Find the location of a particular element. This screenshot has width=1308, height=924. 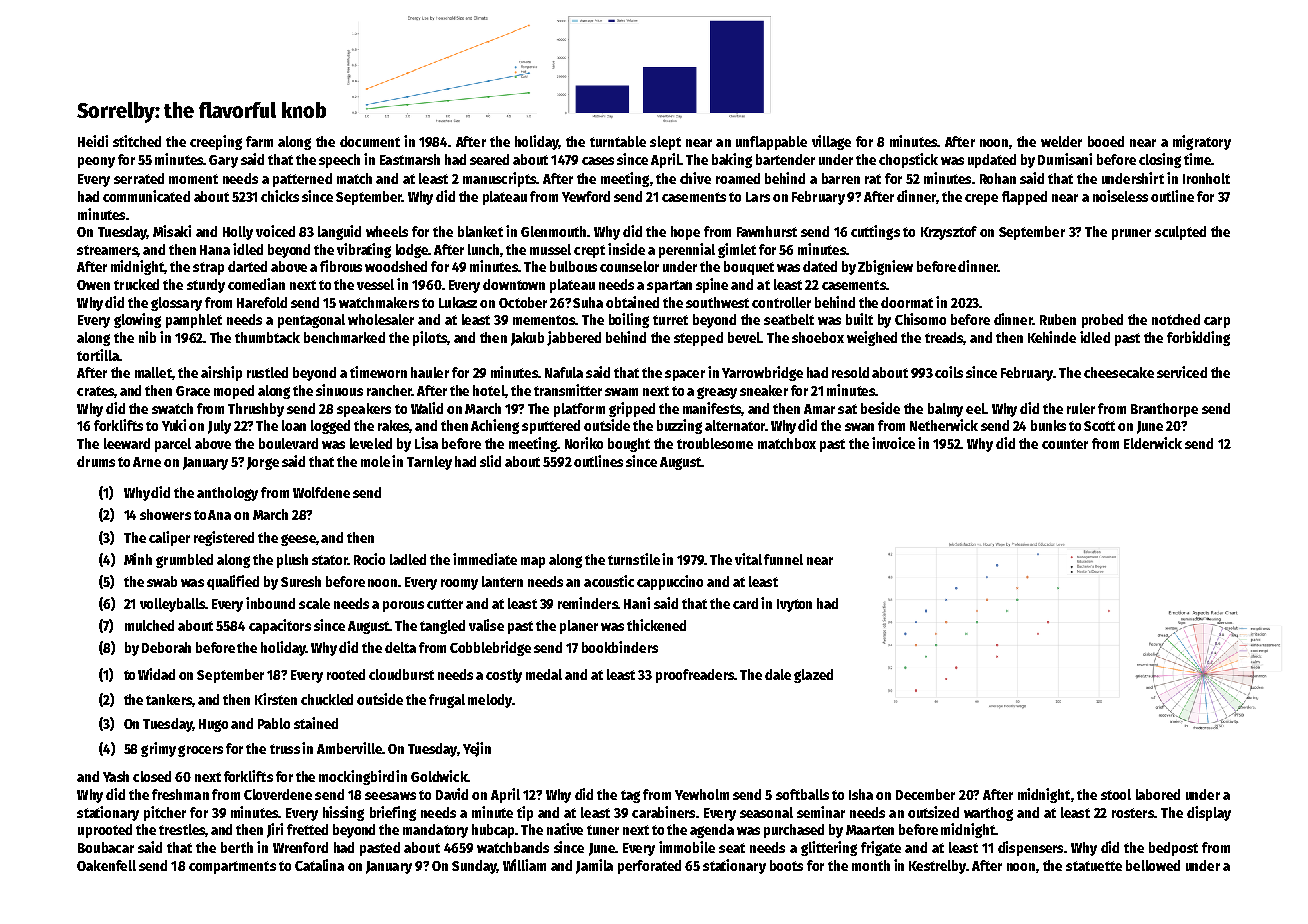

cheesecake is located at coordinates (1119, 372).
